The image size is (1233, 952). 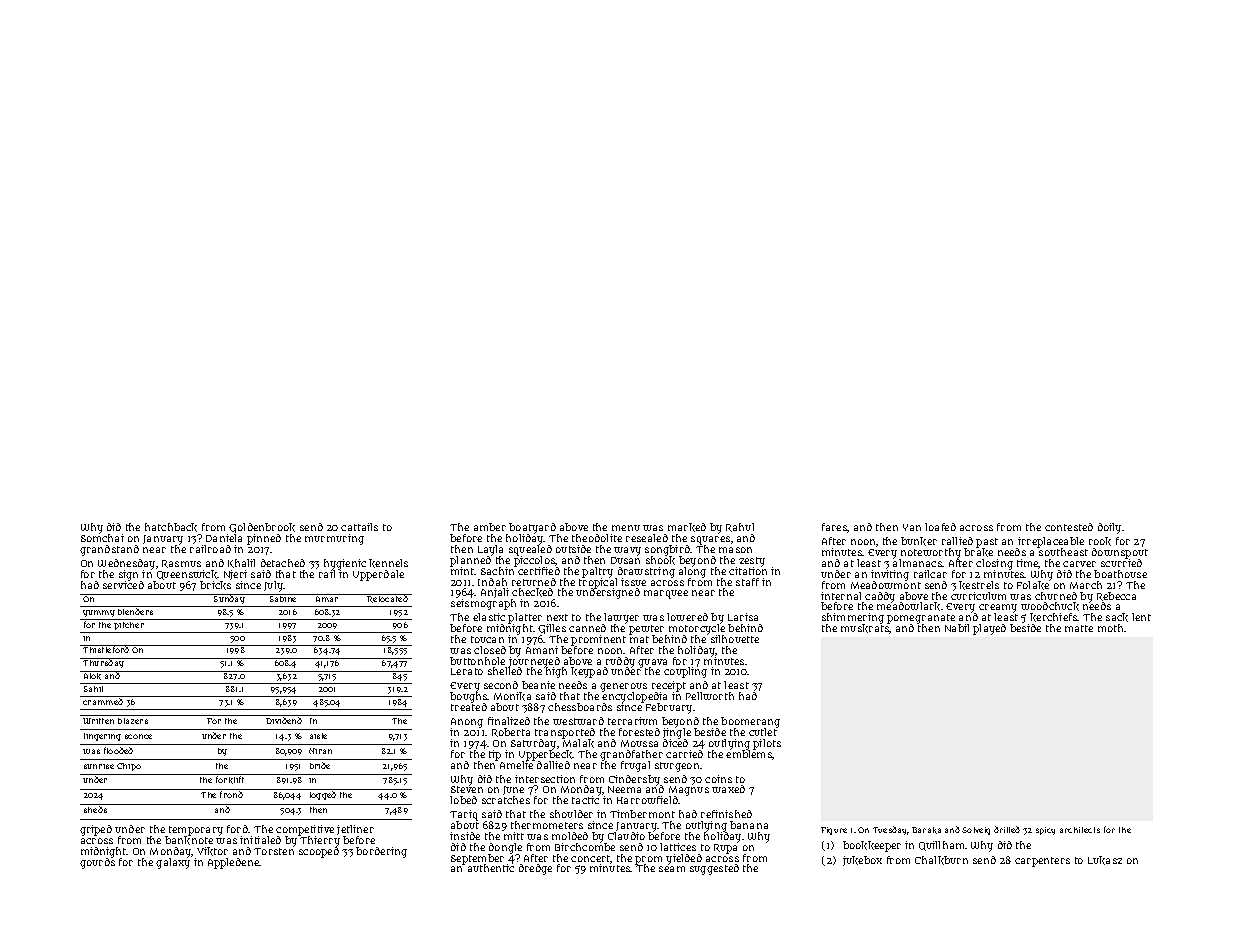 I want to click on seam, so click(x=672, y=869).
